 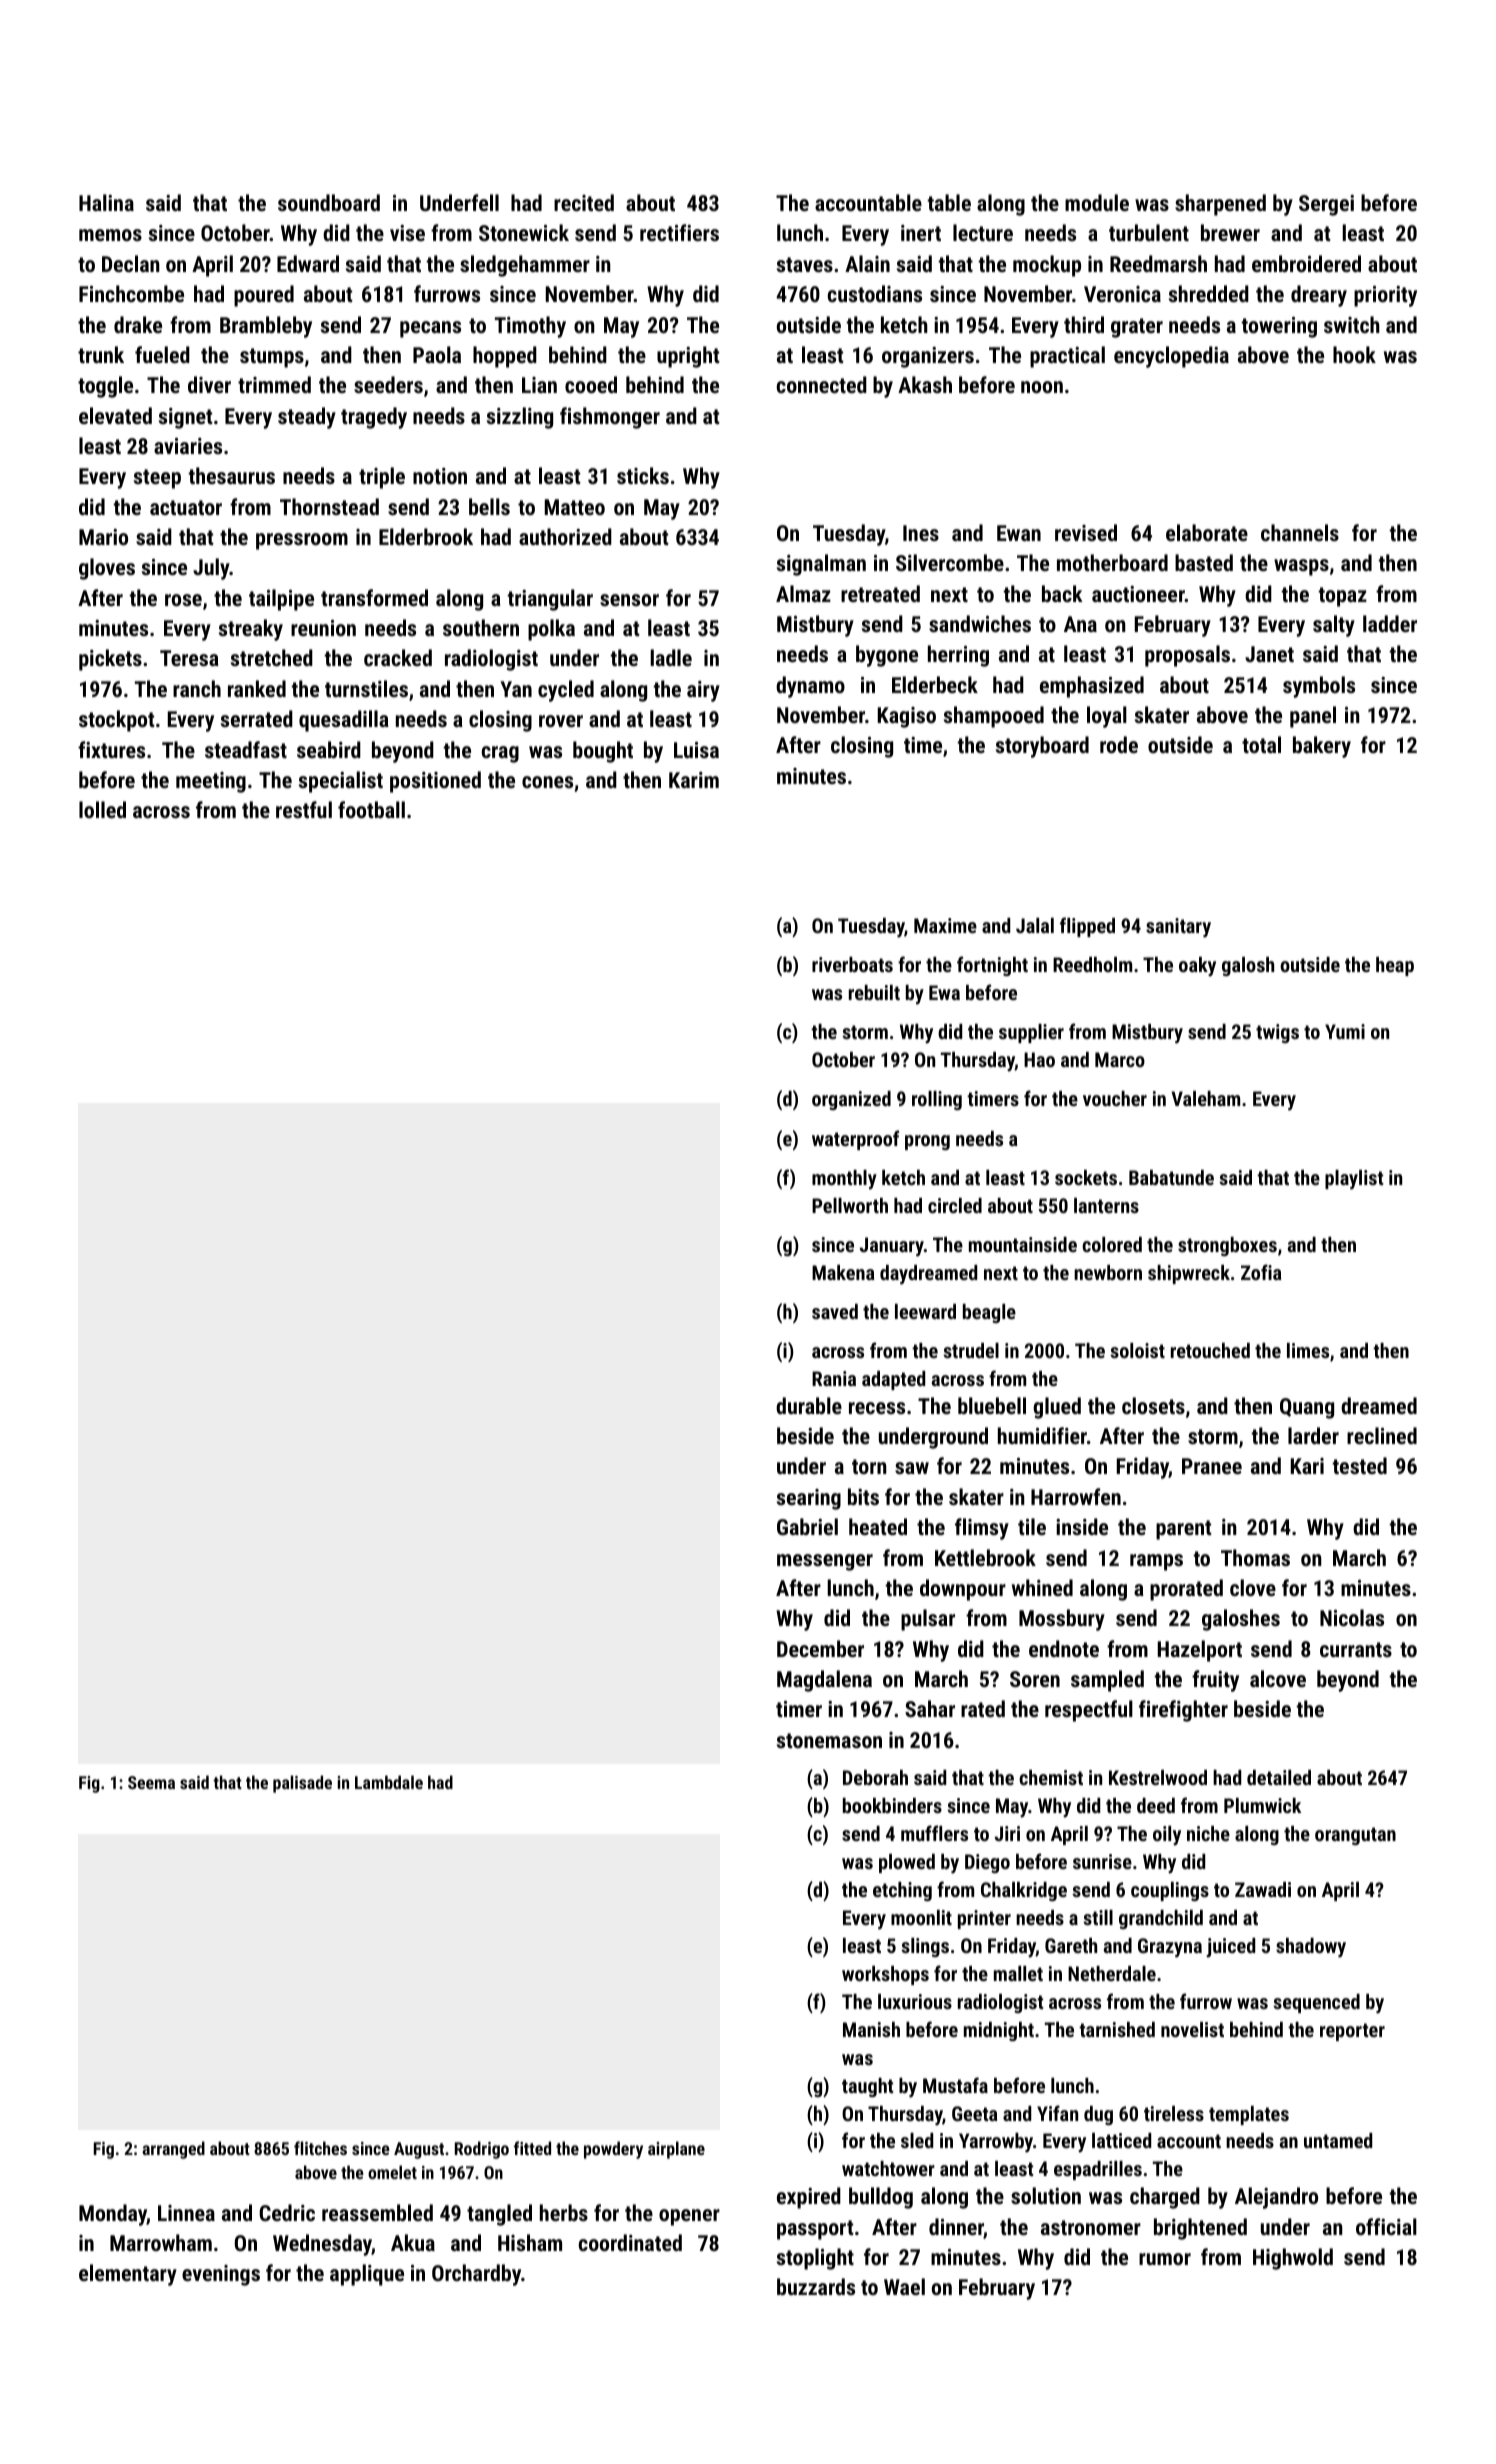 I want to click on palisade, so click(x=302, y=1784).
